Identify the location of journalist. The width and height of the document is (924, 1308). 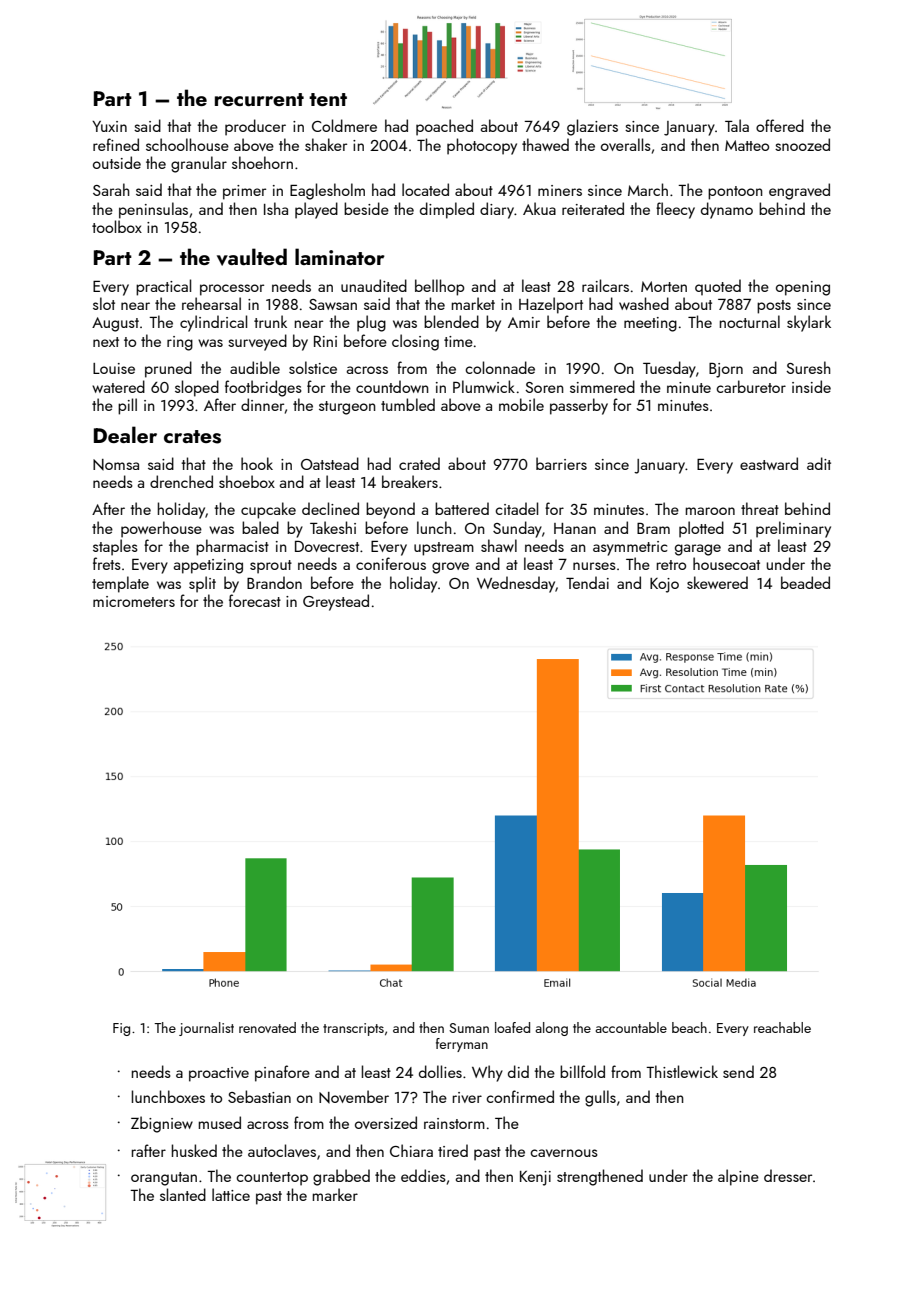
(206, 1029).
